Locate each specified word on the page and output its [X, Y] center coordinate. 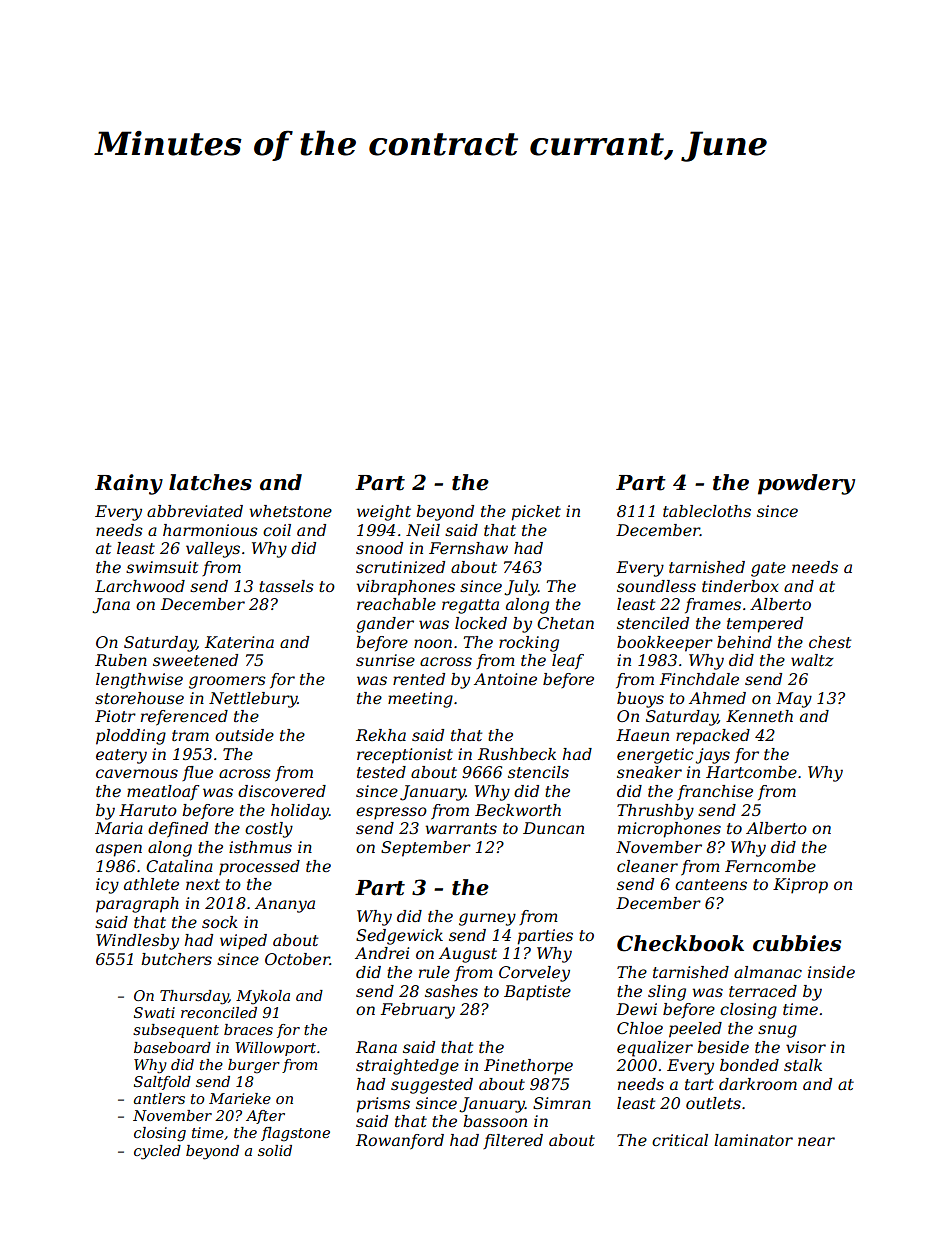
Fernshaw [468, 548]
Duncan [553, 828]
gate [768, 569]
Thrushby [655, 812]
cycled [157, 1152]
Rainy [129, 484]
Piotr [115, 716]
